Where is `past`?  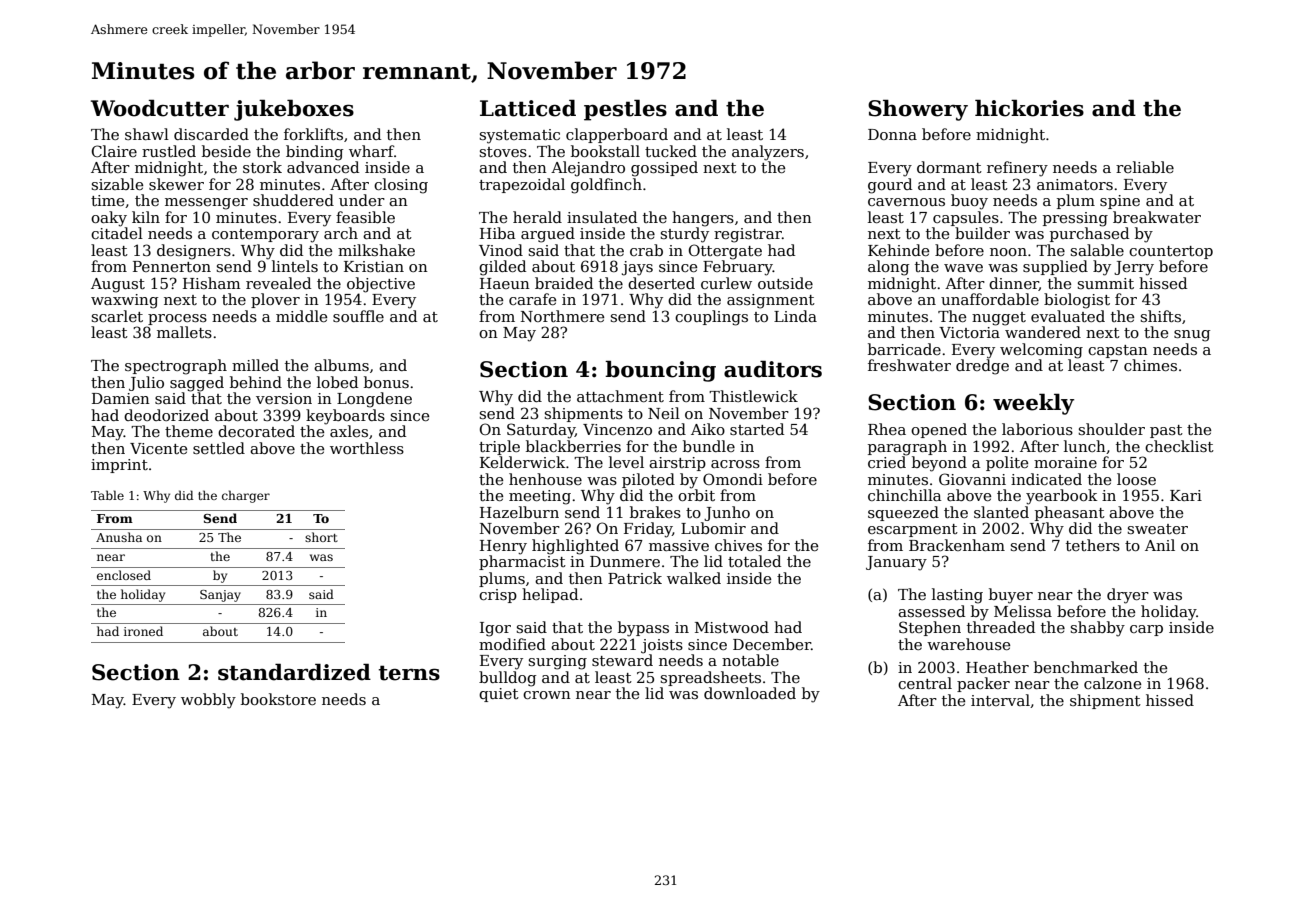
past is located at coordinates (1166, 431).
